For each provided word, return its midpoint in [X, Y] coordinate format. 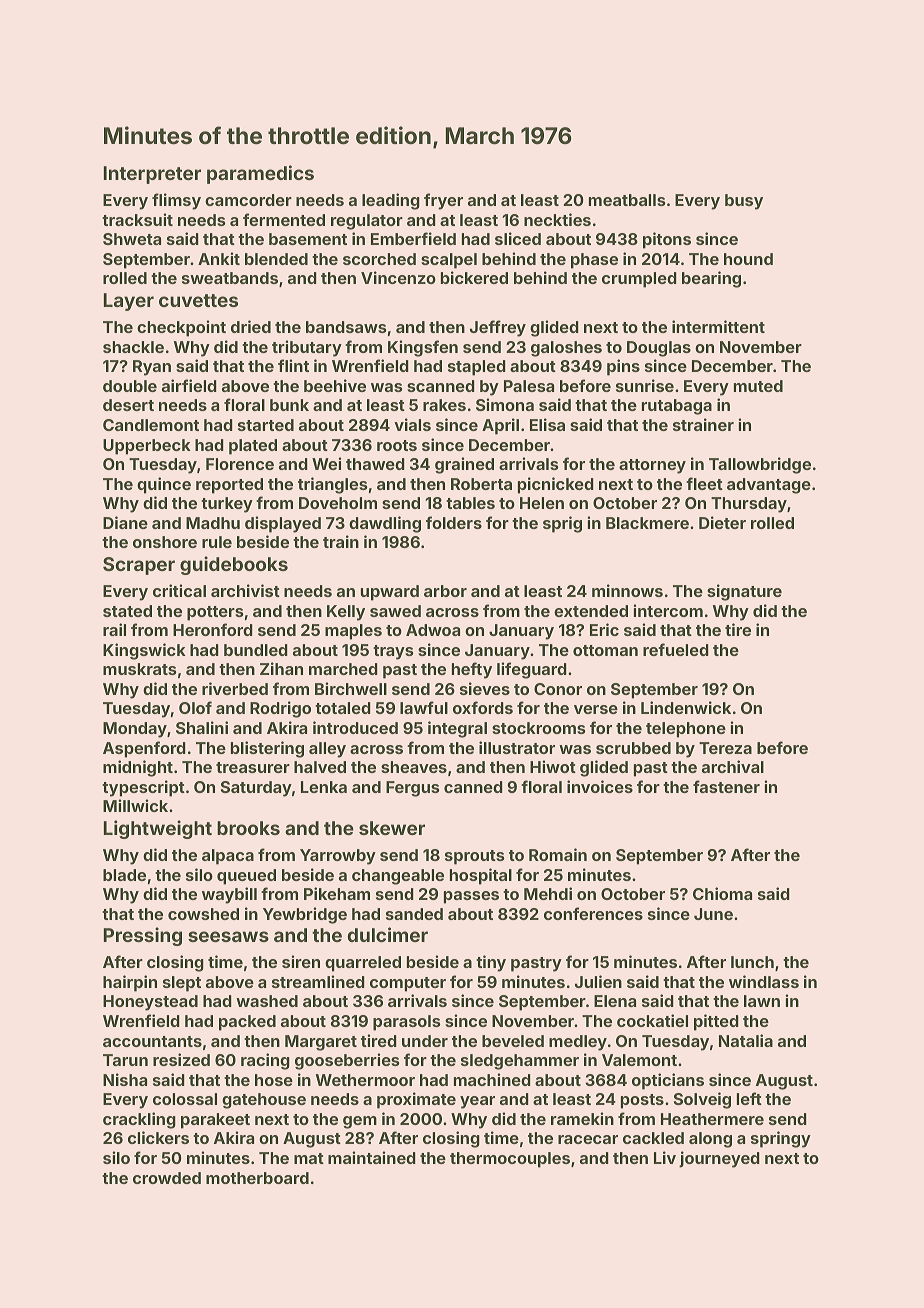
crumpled [639, 280]
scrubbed [633, 748]
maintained [372, 1157]
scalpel [449, 261]
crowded [167, 1178]
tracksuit [137, 219]
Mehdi [548, 893]
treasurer [253, 767]
